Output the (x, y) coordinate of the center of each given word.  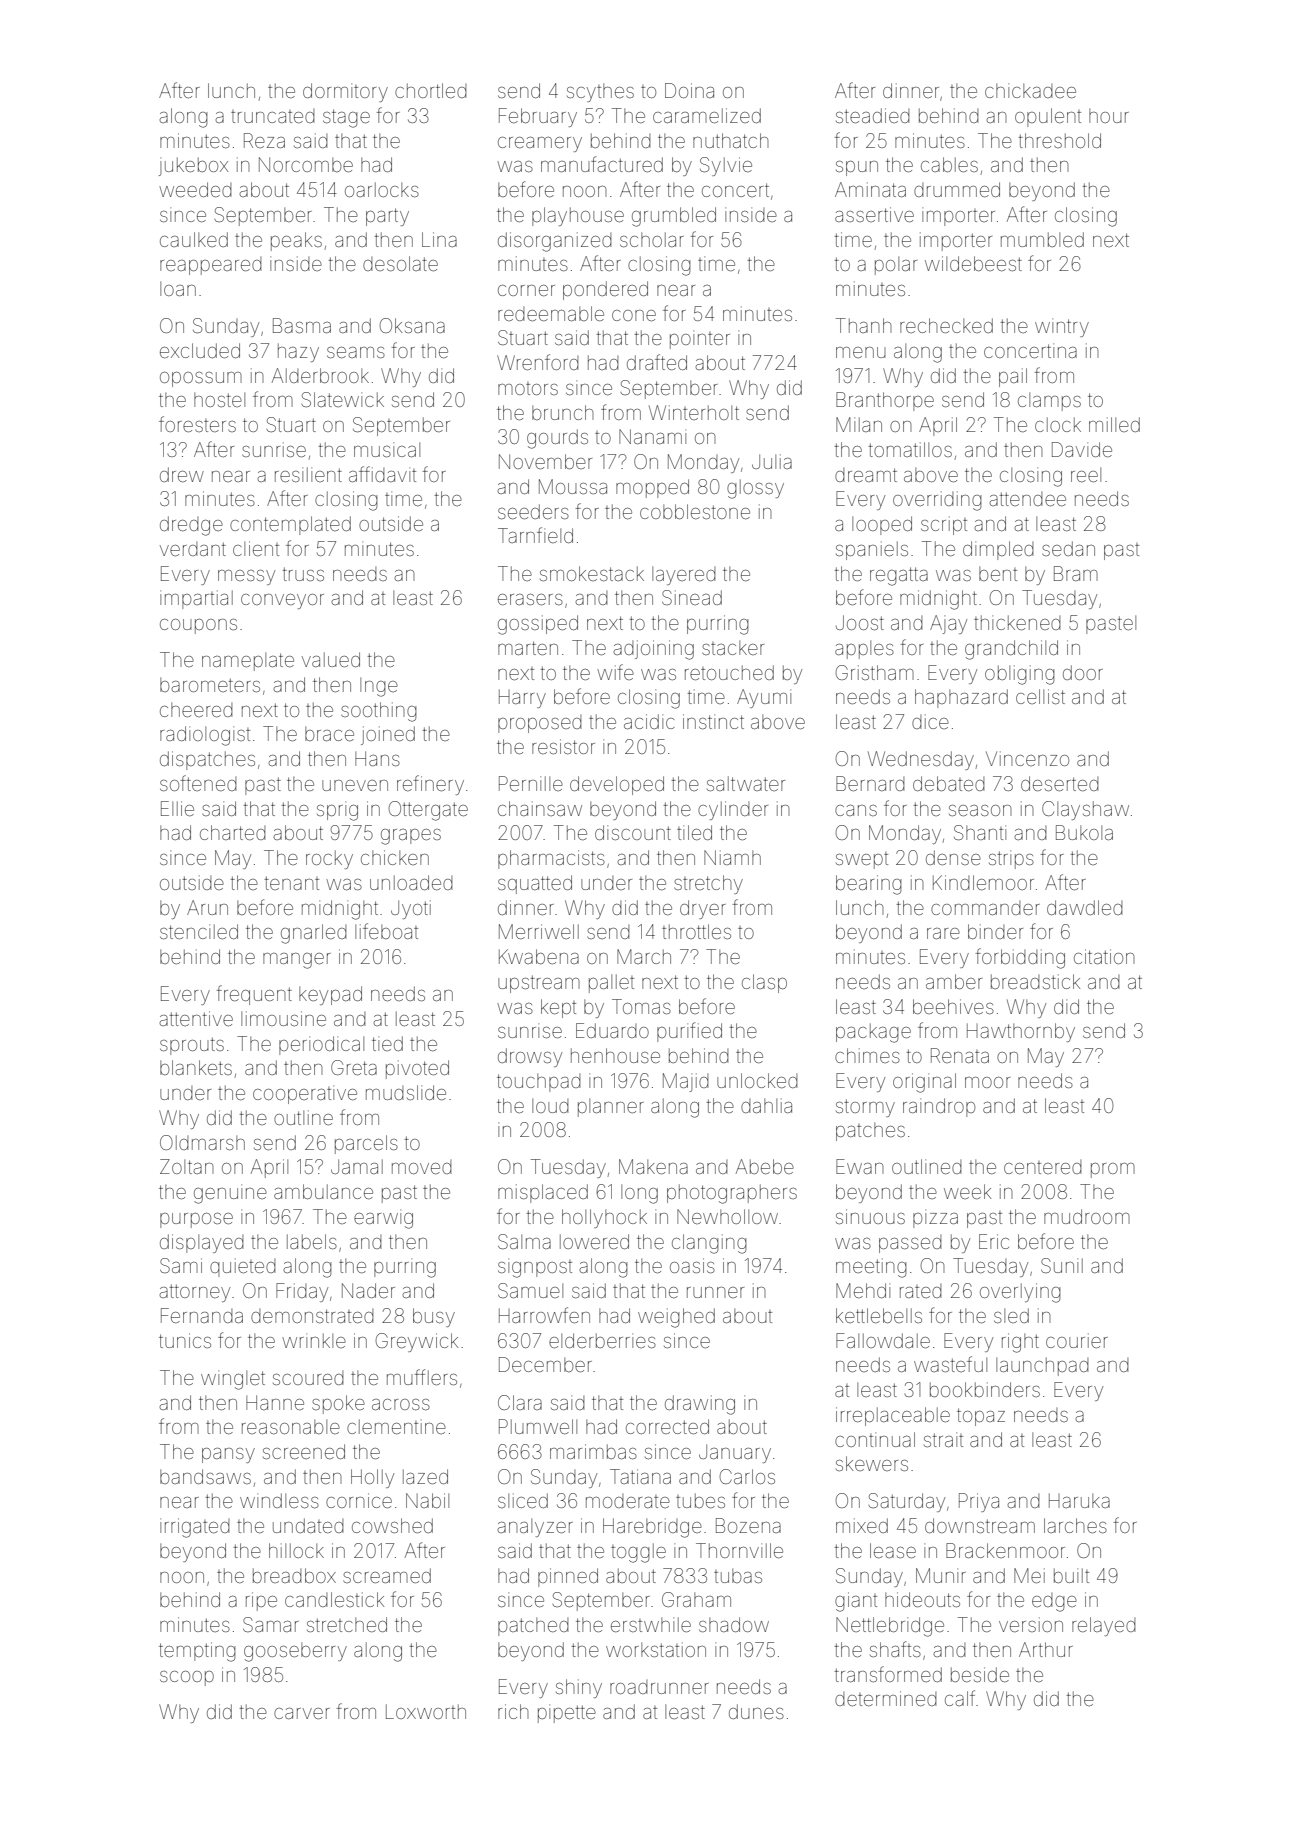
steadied (873, 115)
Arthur (1046, 1649)
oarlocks (382, 189)
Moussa (573, 486)
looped (882, 525)
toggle (638, 1553)
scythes (600, 92)
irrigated (195, 1528)
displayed (202, 1243)
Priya (979, 1502)
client (256, 548)
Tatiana (640, 1476)
